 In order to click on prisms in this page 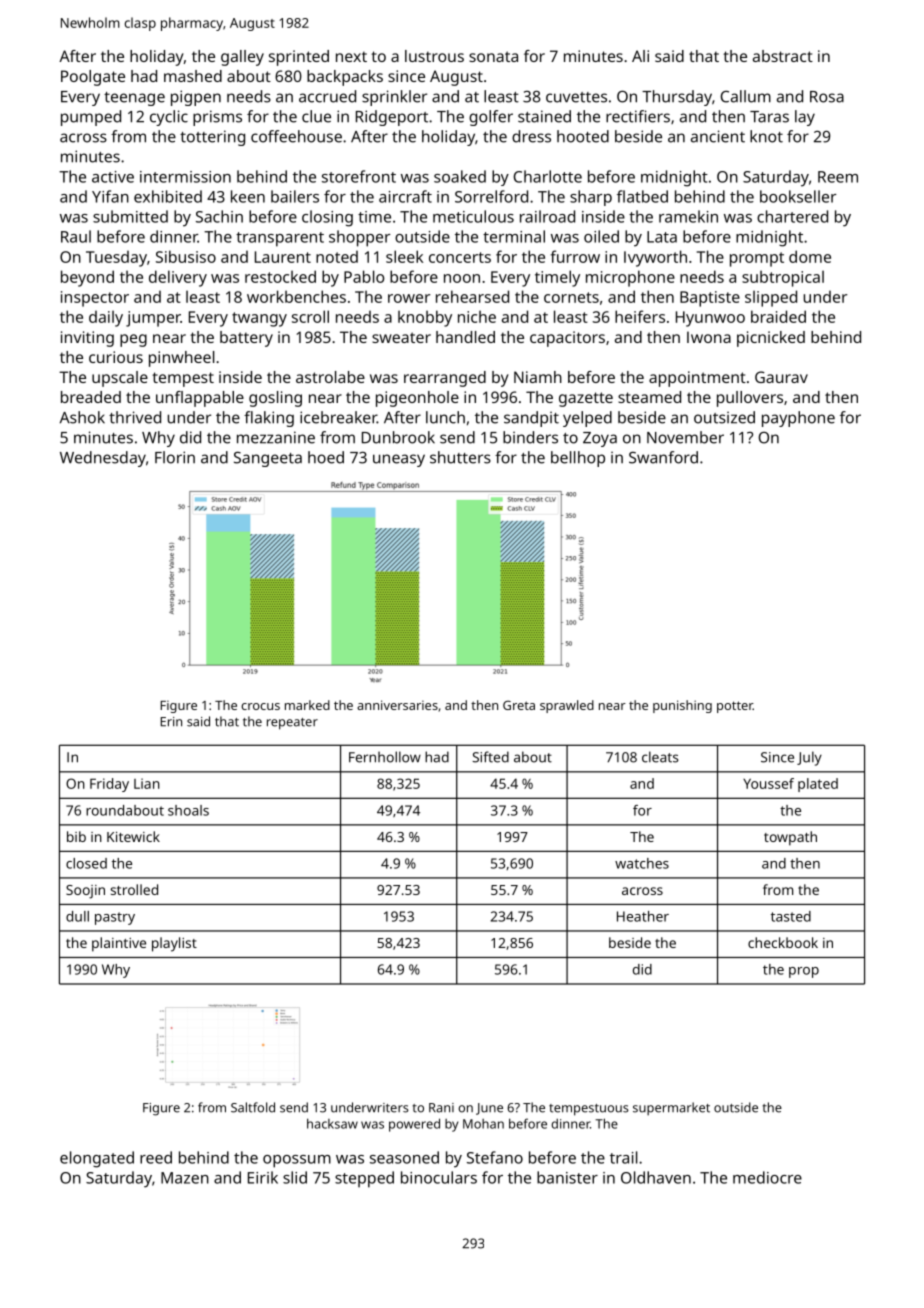, I will do `click(217, 118)`.
